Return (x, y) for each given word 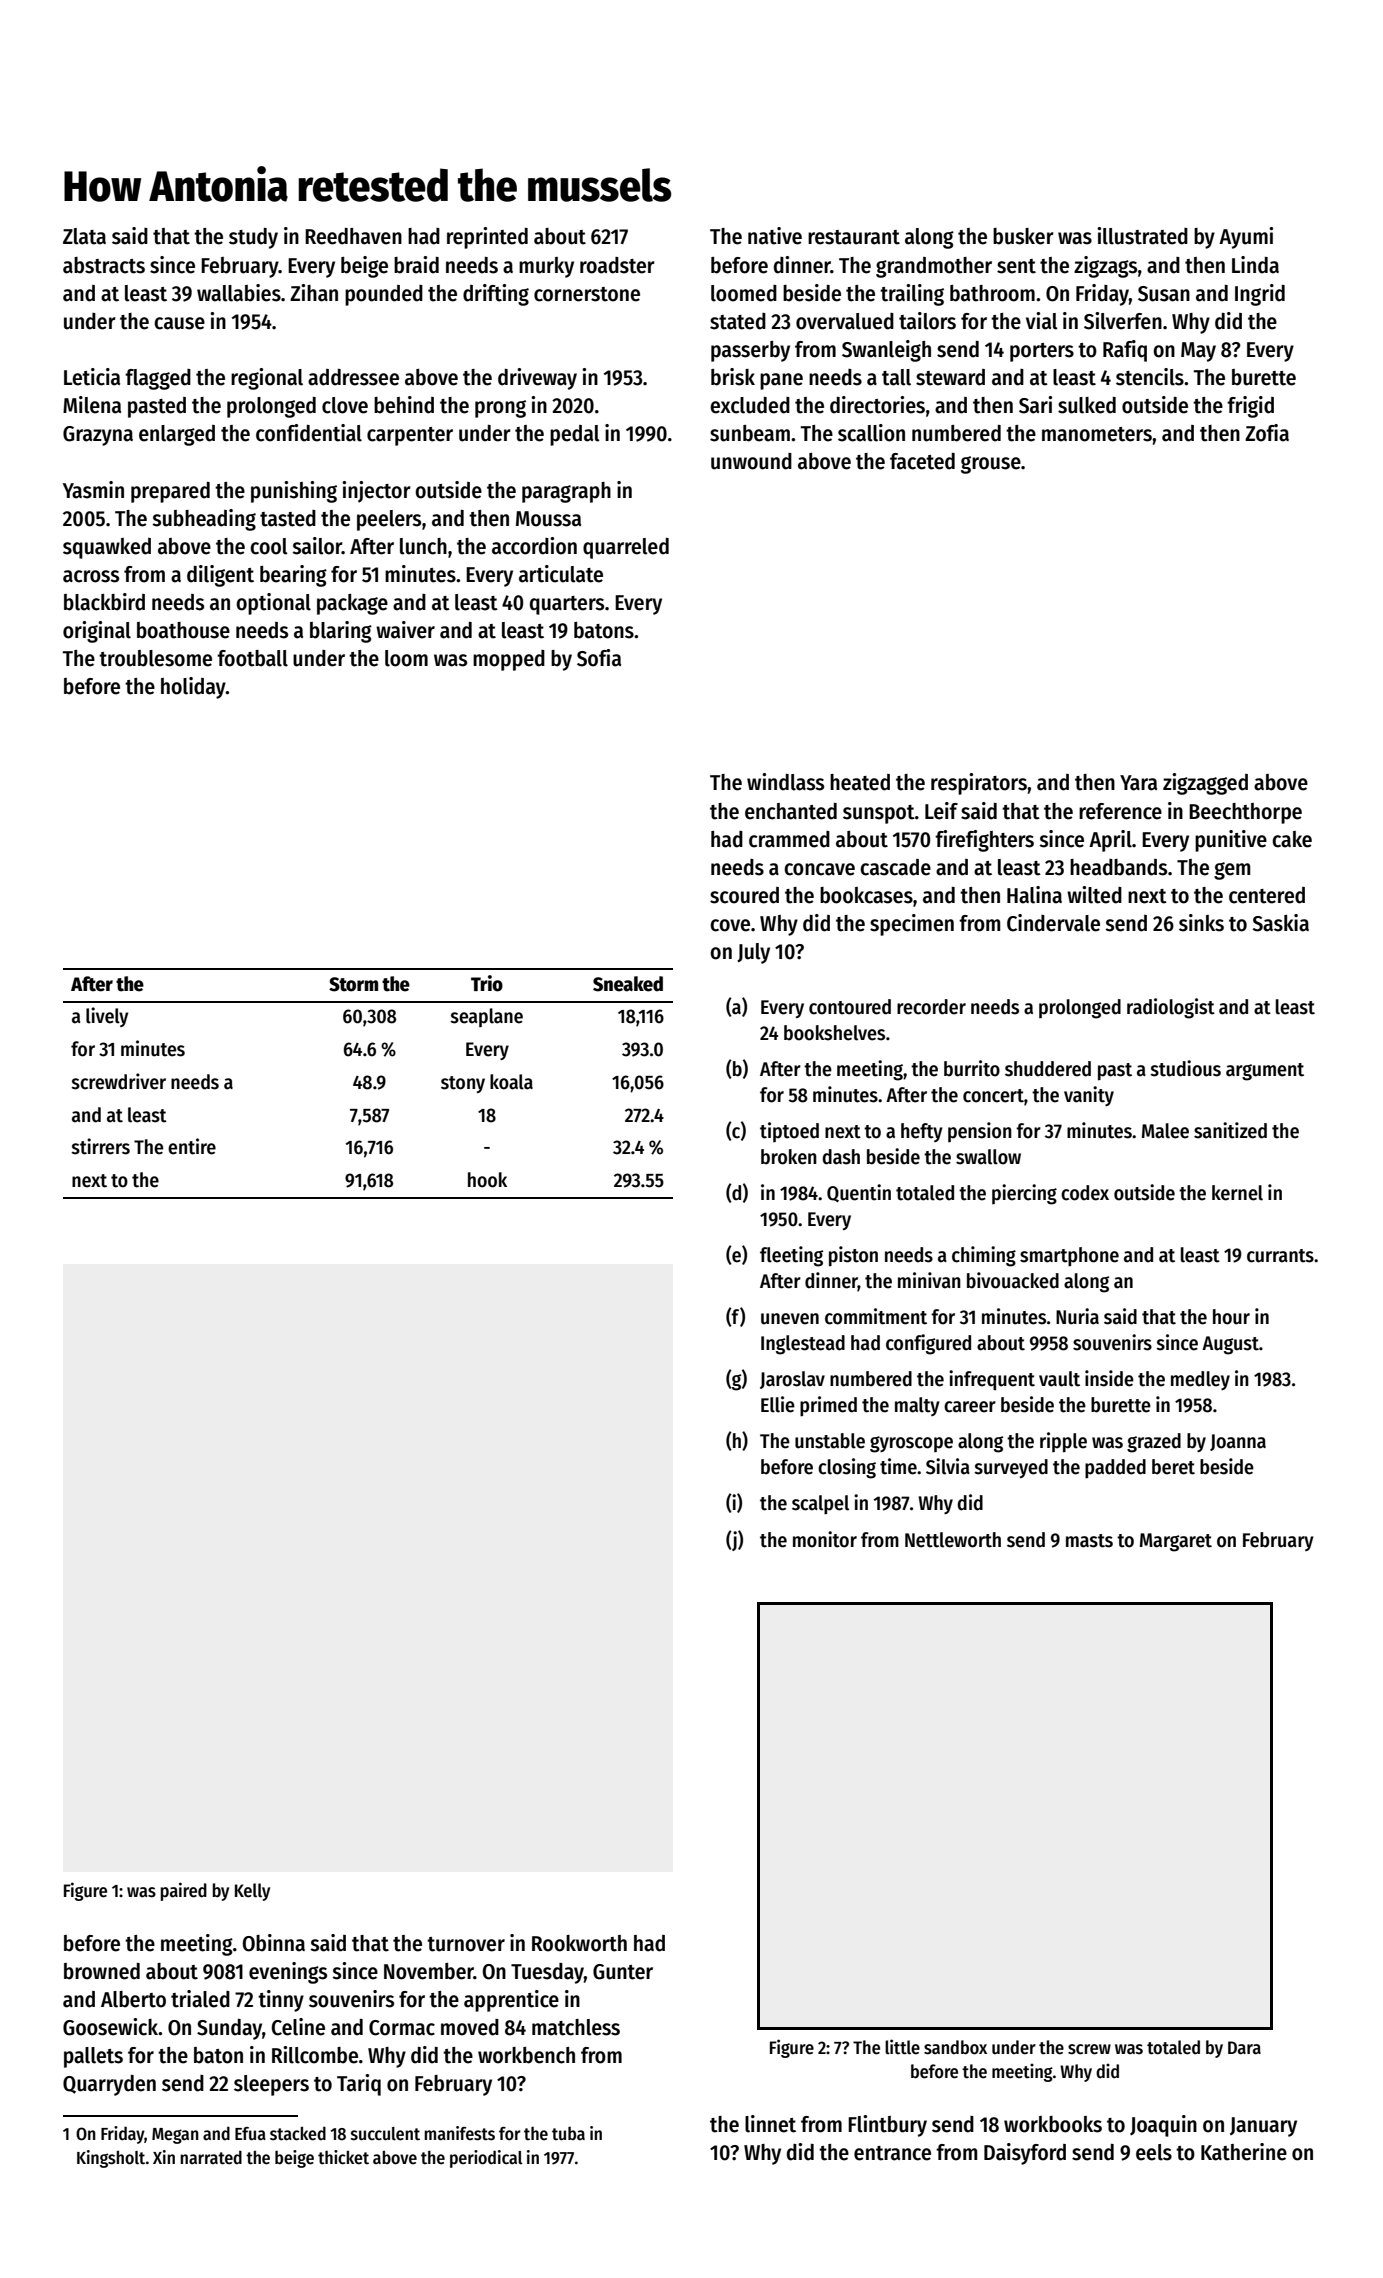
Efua (250, 2134)
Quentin (859, 1193)
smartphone (1069, 1257)
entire (192, 1146)
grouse (991, 465)
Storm (353, 984)
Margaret (1176, 1542)
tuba (568, 2134)
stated (738, 321)
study (253, 238)
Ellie (778, 1404)
